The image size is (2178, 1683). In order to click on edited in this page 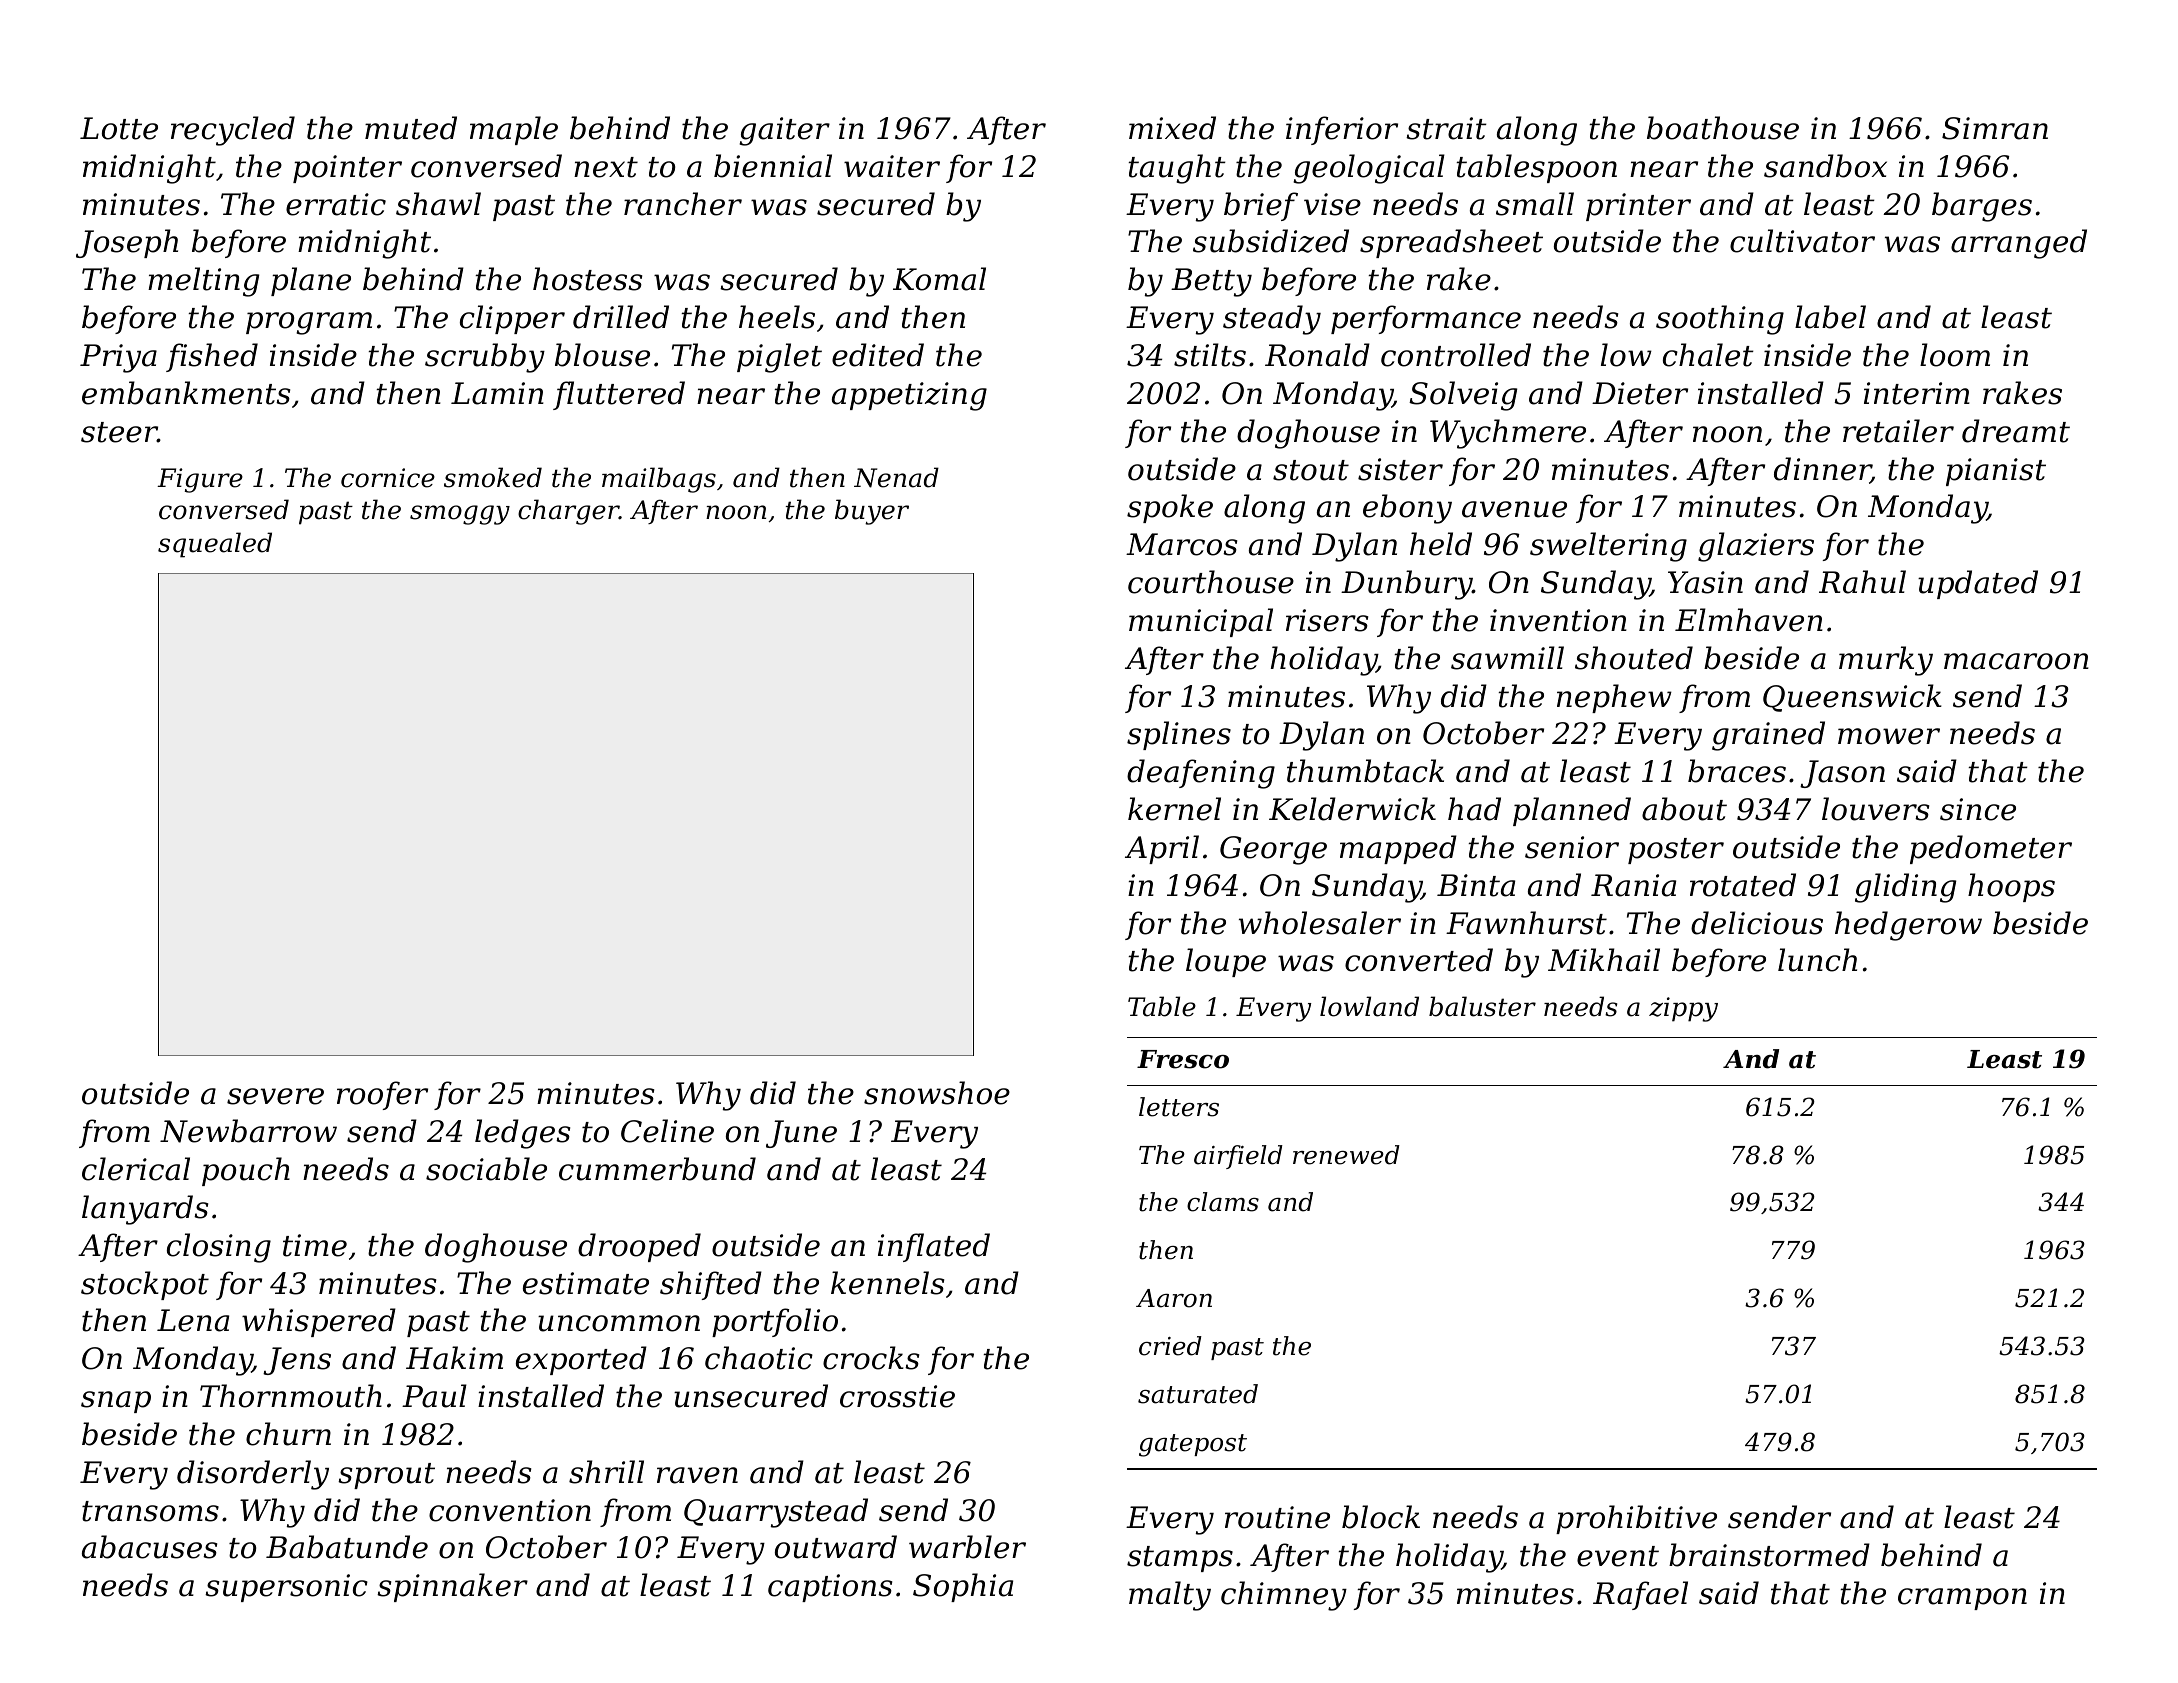, I will do `click(878, 355)`.
